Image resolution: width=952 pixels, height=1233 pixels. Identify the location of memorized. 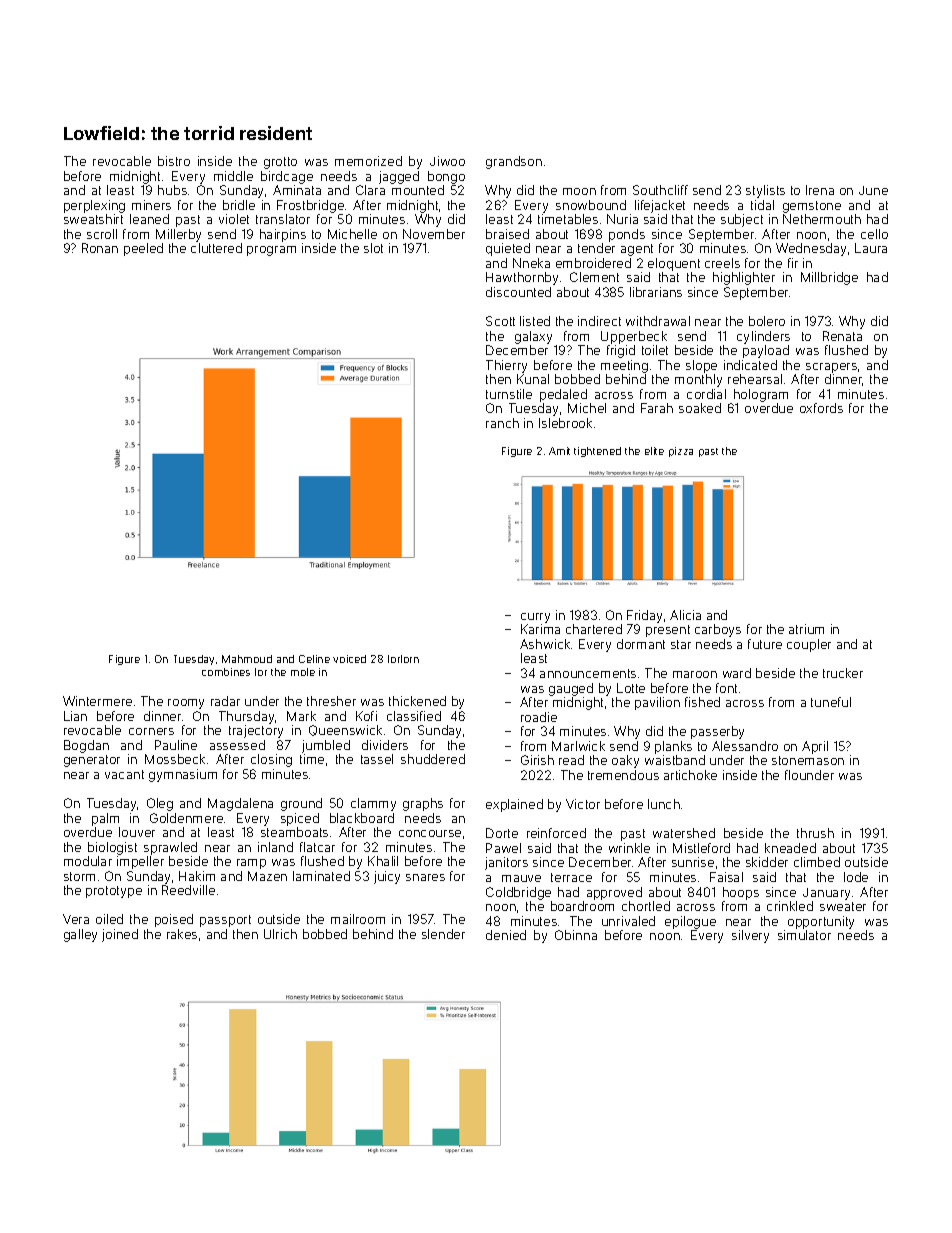
(368, 161).
